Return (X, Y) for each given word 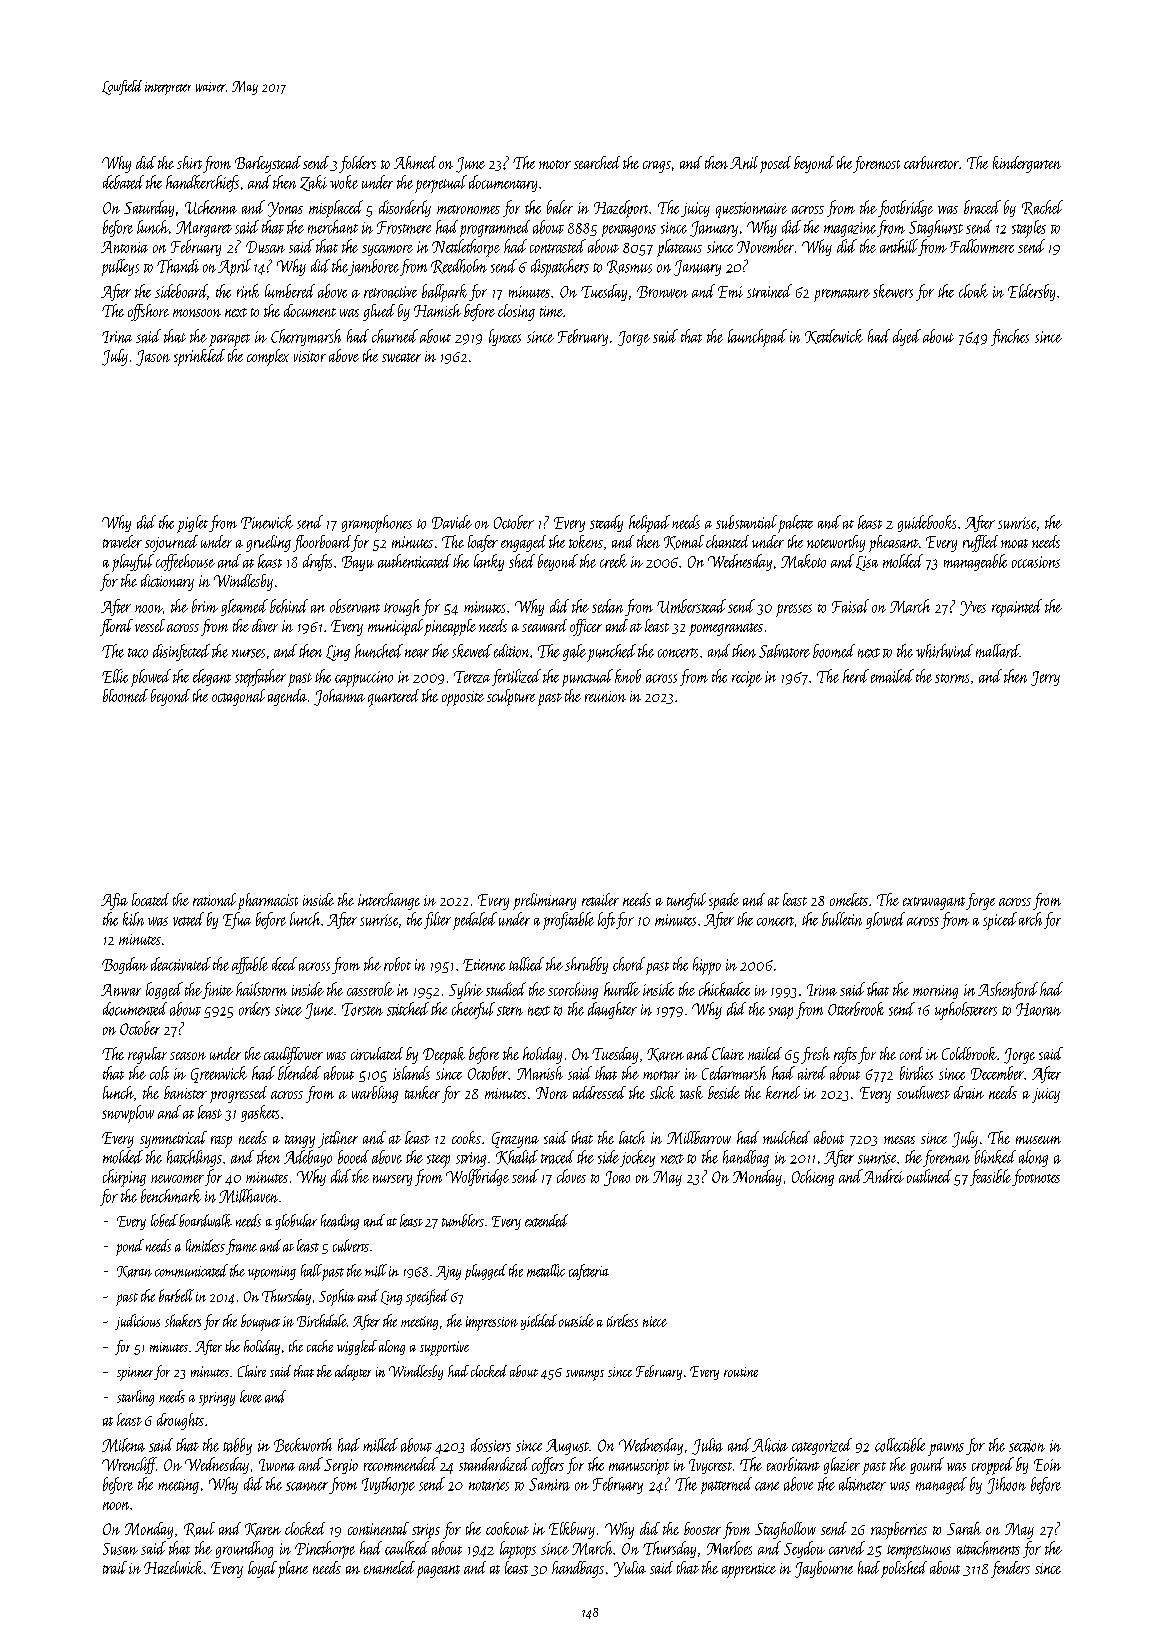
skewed (472, 651)
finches (1010, 337)
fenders (1010, 1569)
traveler (122, 541)
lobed (164, 1220)
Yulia (630, 1569)
